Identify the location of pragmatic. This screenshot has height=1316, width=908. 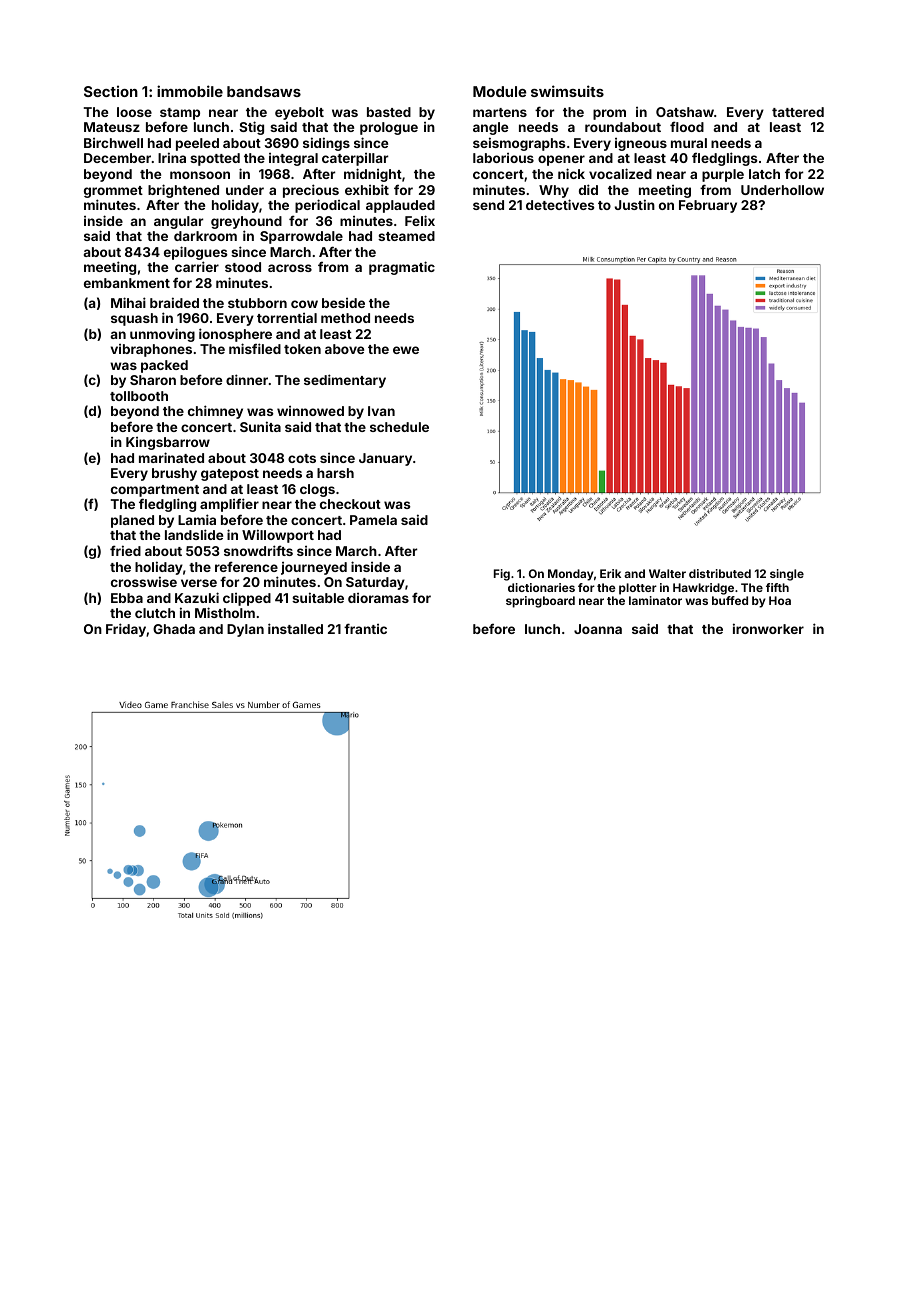
(402, 268).
